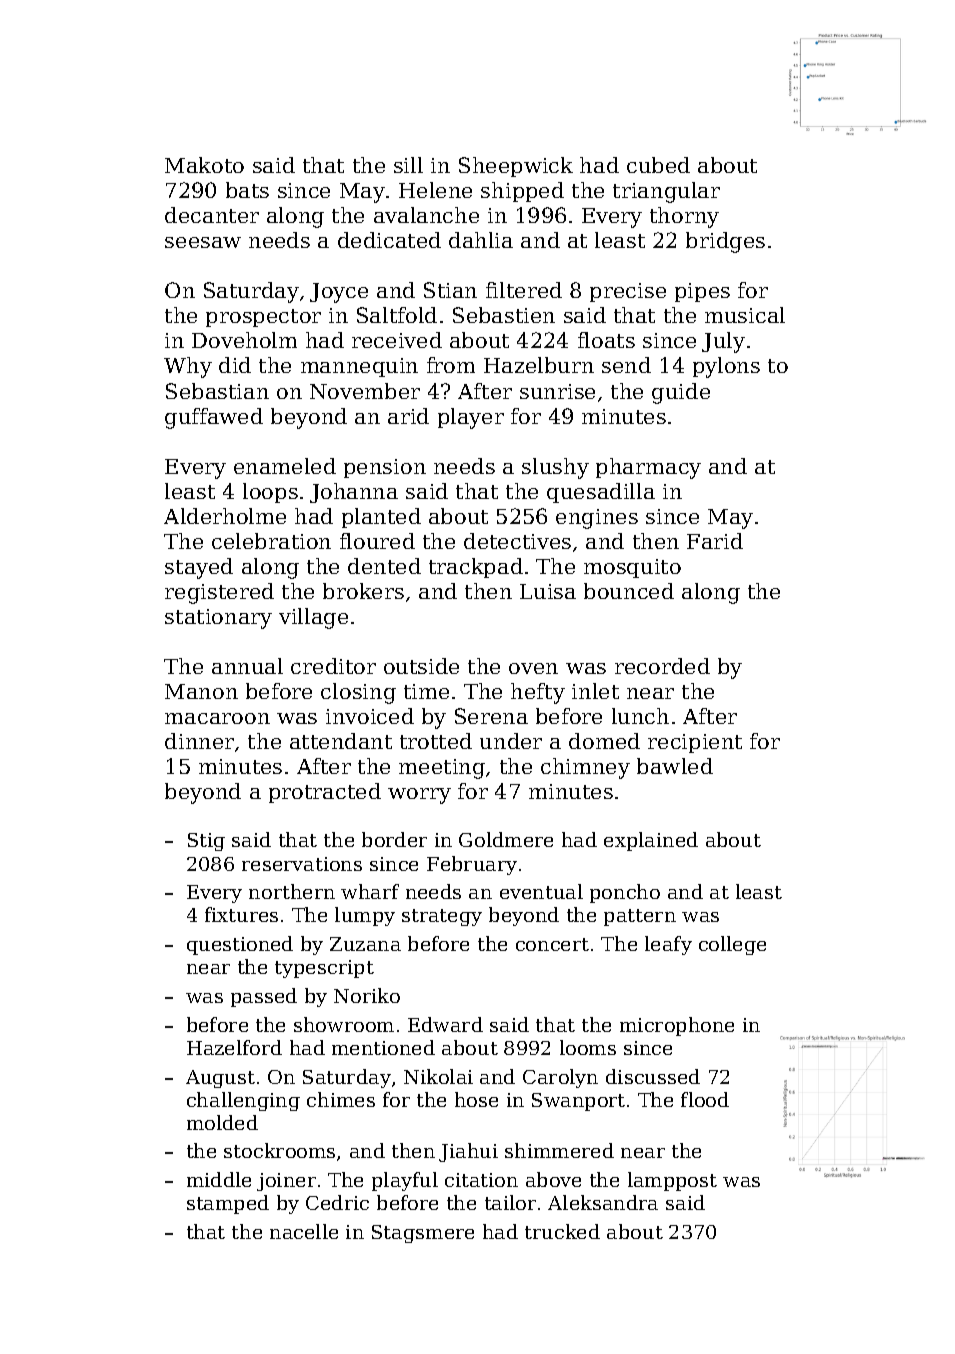 The width and height of the screenshot is (955, 1354). What do you see at coordinates (341, 1099) in the screenshot?
I see `chimes` at bounding box center [341, 1099].
